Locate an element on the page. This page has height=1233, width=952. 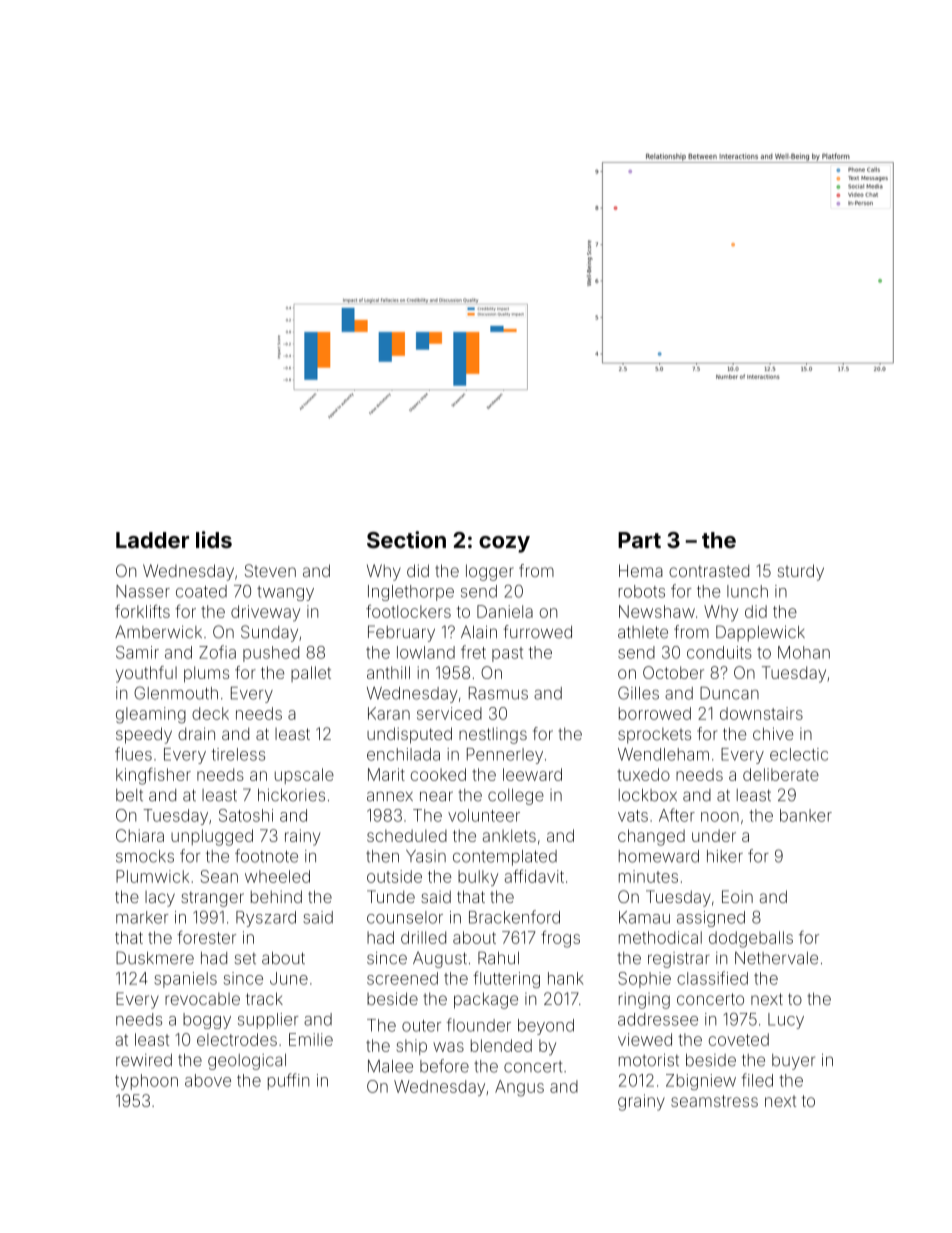
leeward is located at coordinates (532, 774).
